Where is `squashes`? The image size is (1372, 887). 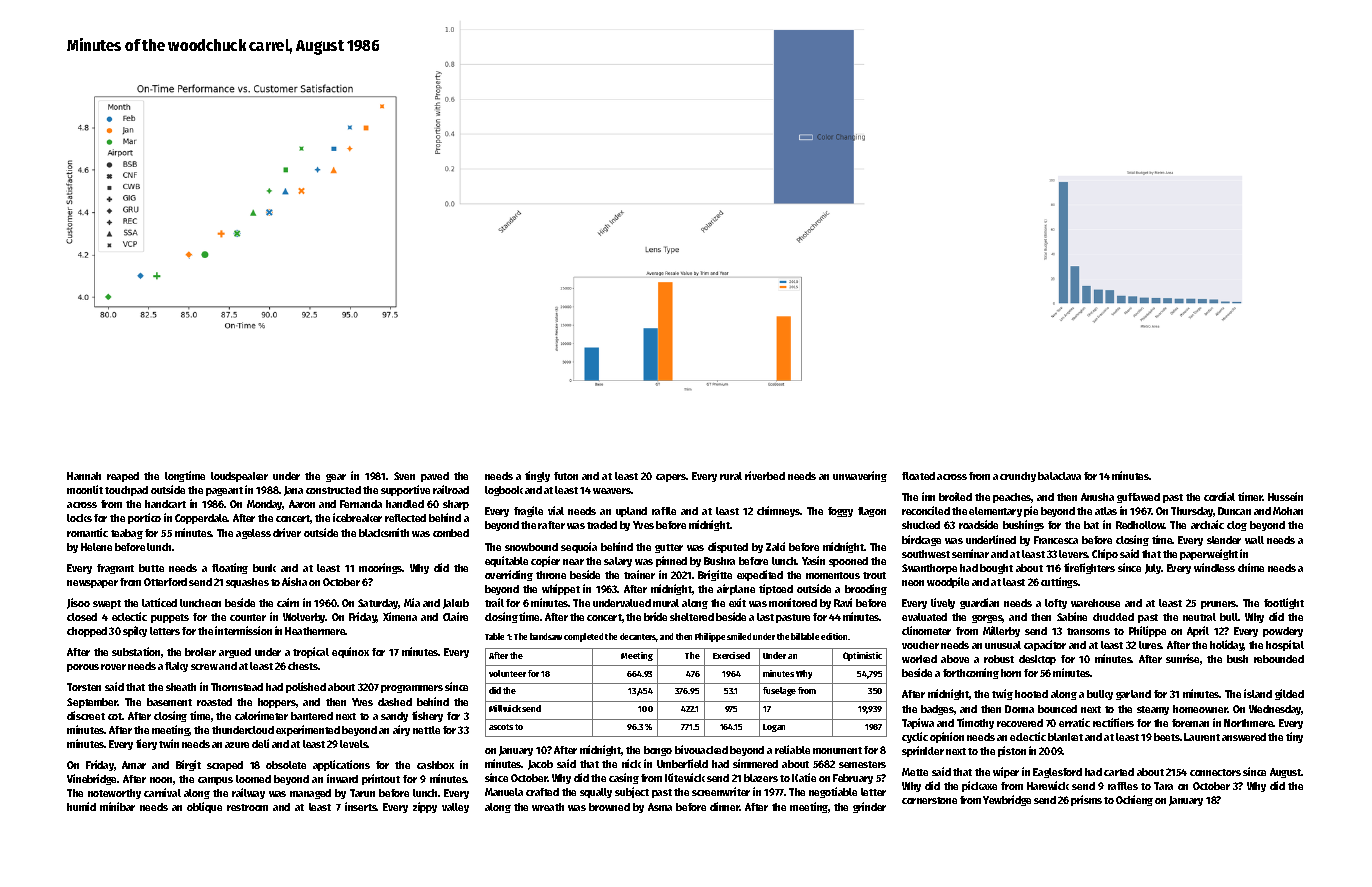
squashes is located at coordinates (247, 583).
